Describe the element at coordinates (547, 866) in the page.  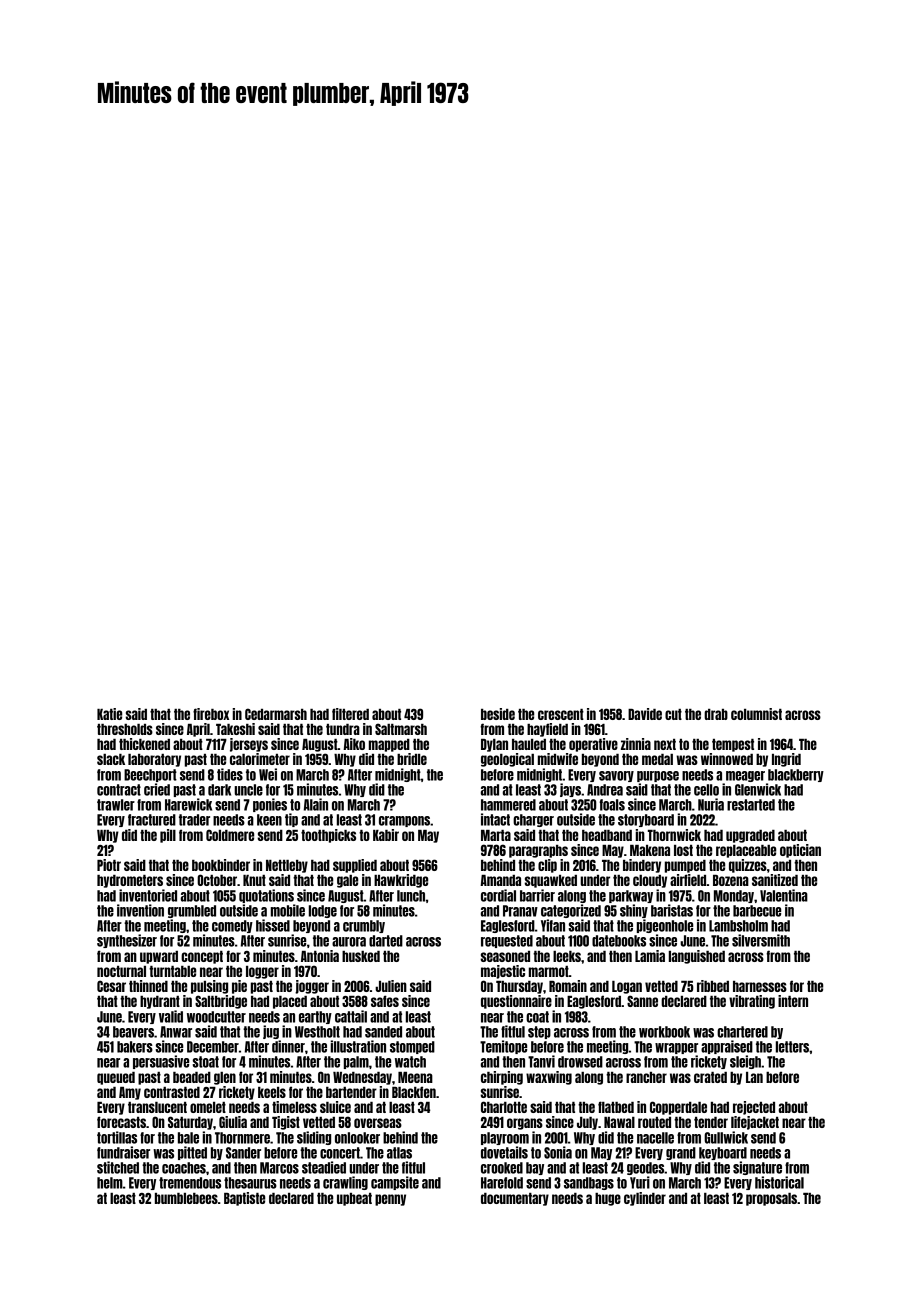
I see `clip` at that location.
